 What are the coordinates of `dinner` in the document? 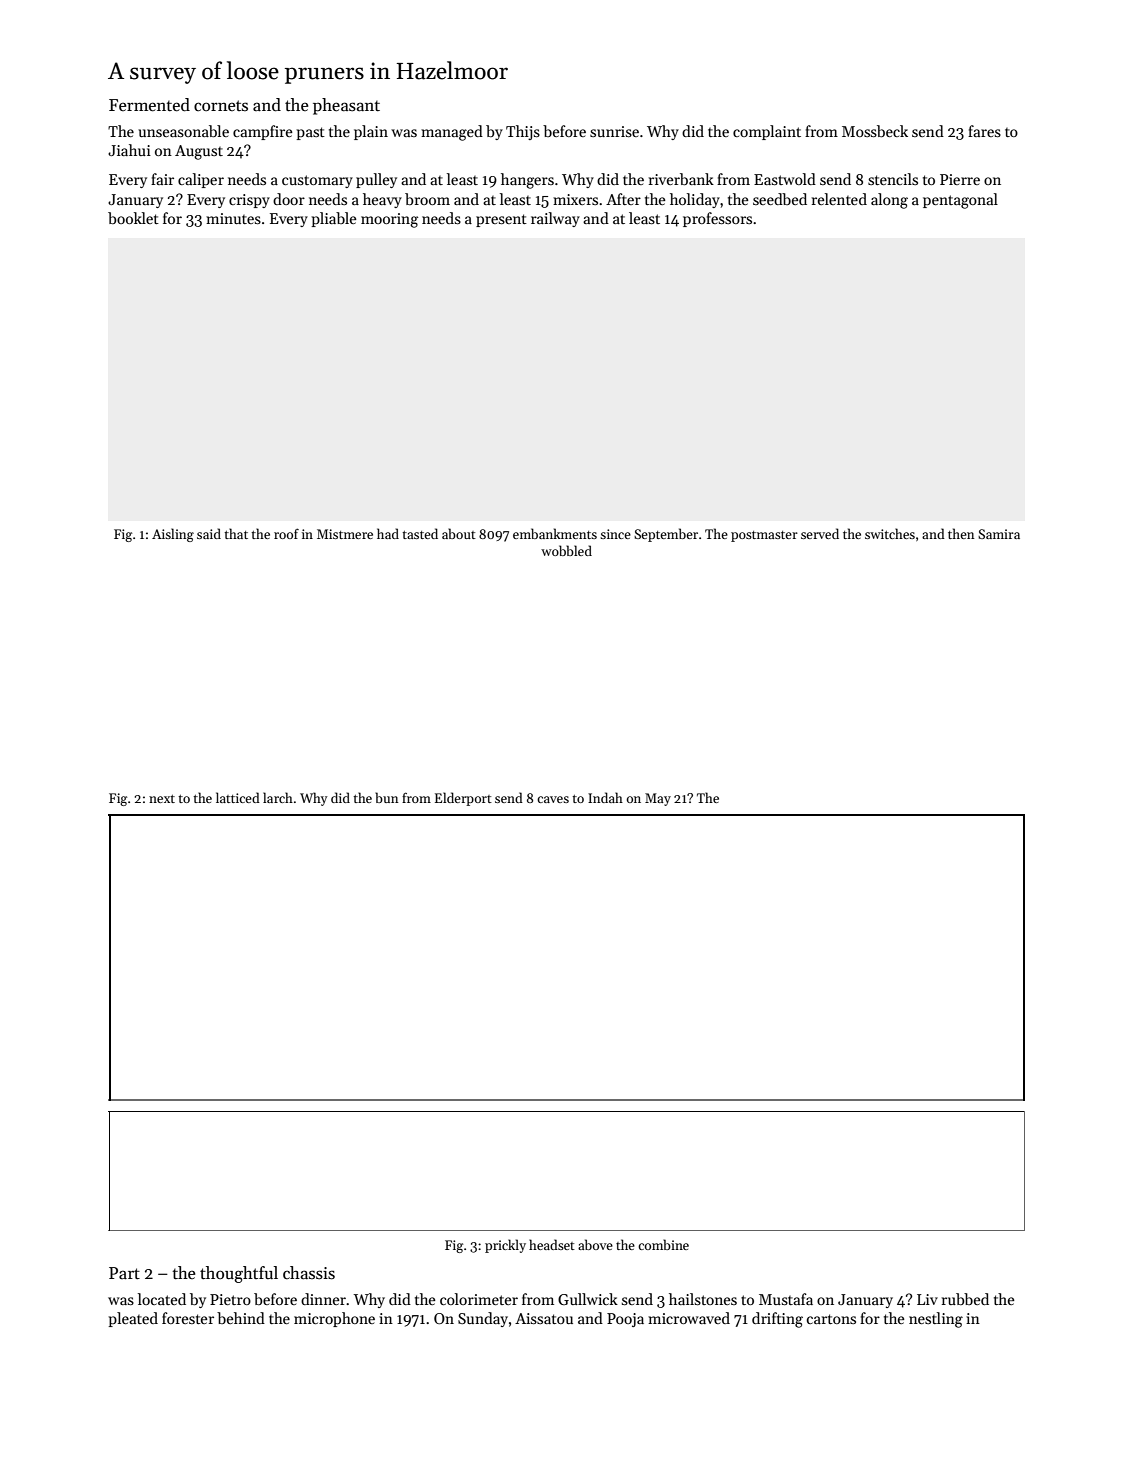 It's located at (323, 1299).
